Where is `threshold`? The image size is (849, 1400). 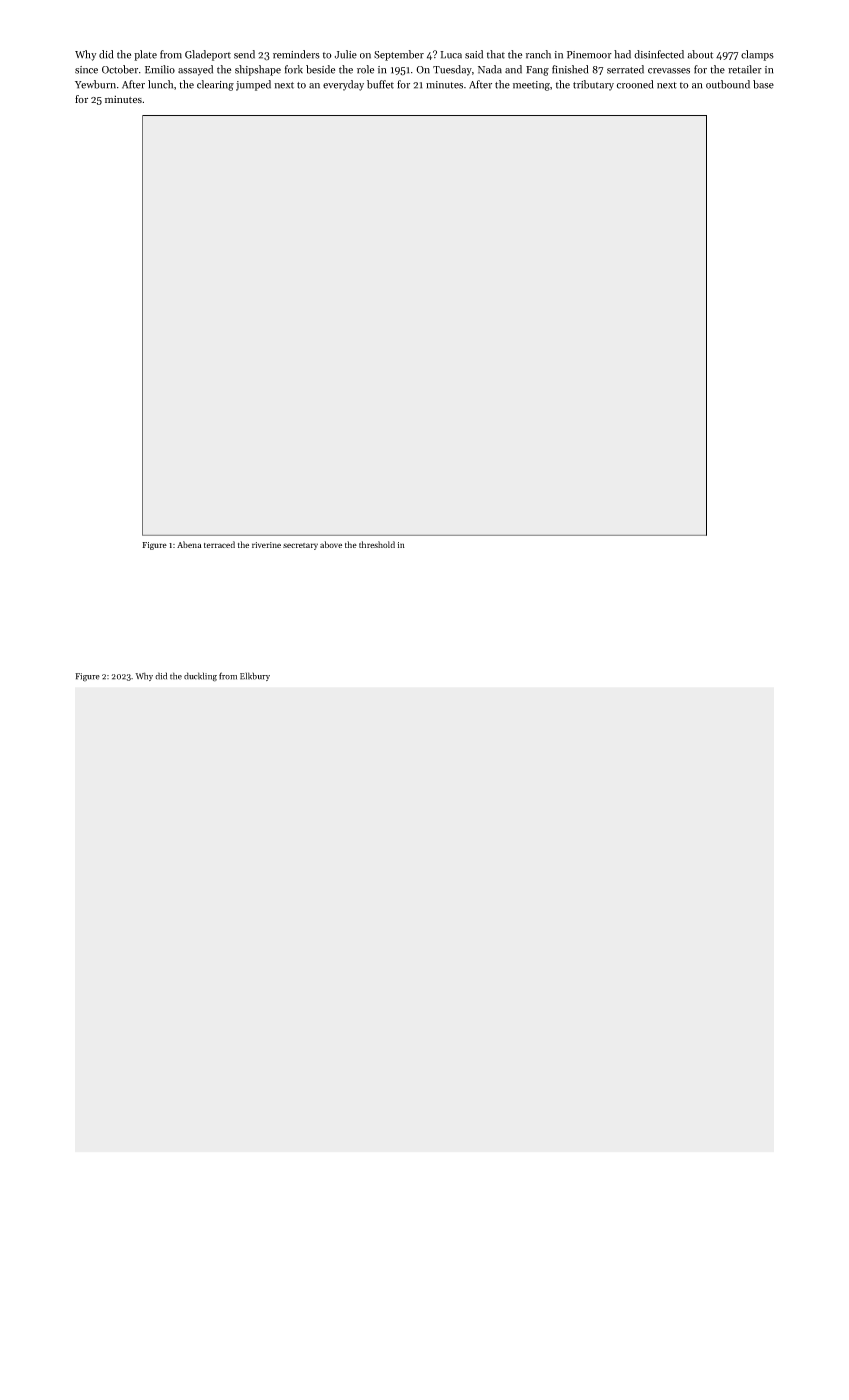 threshold is located at coordinates (377, 544).
